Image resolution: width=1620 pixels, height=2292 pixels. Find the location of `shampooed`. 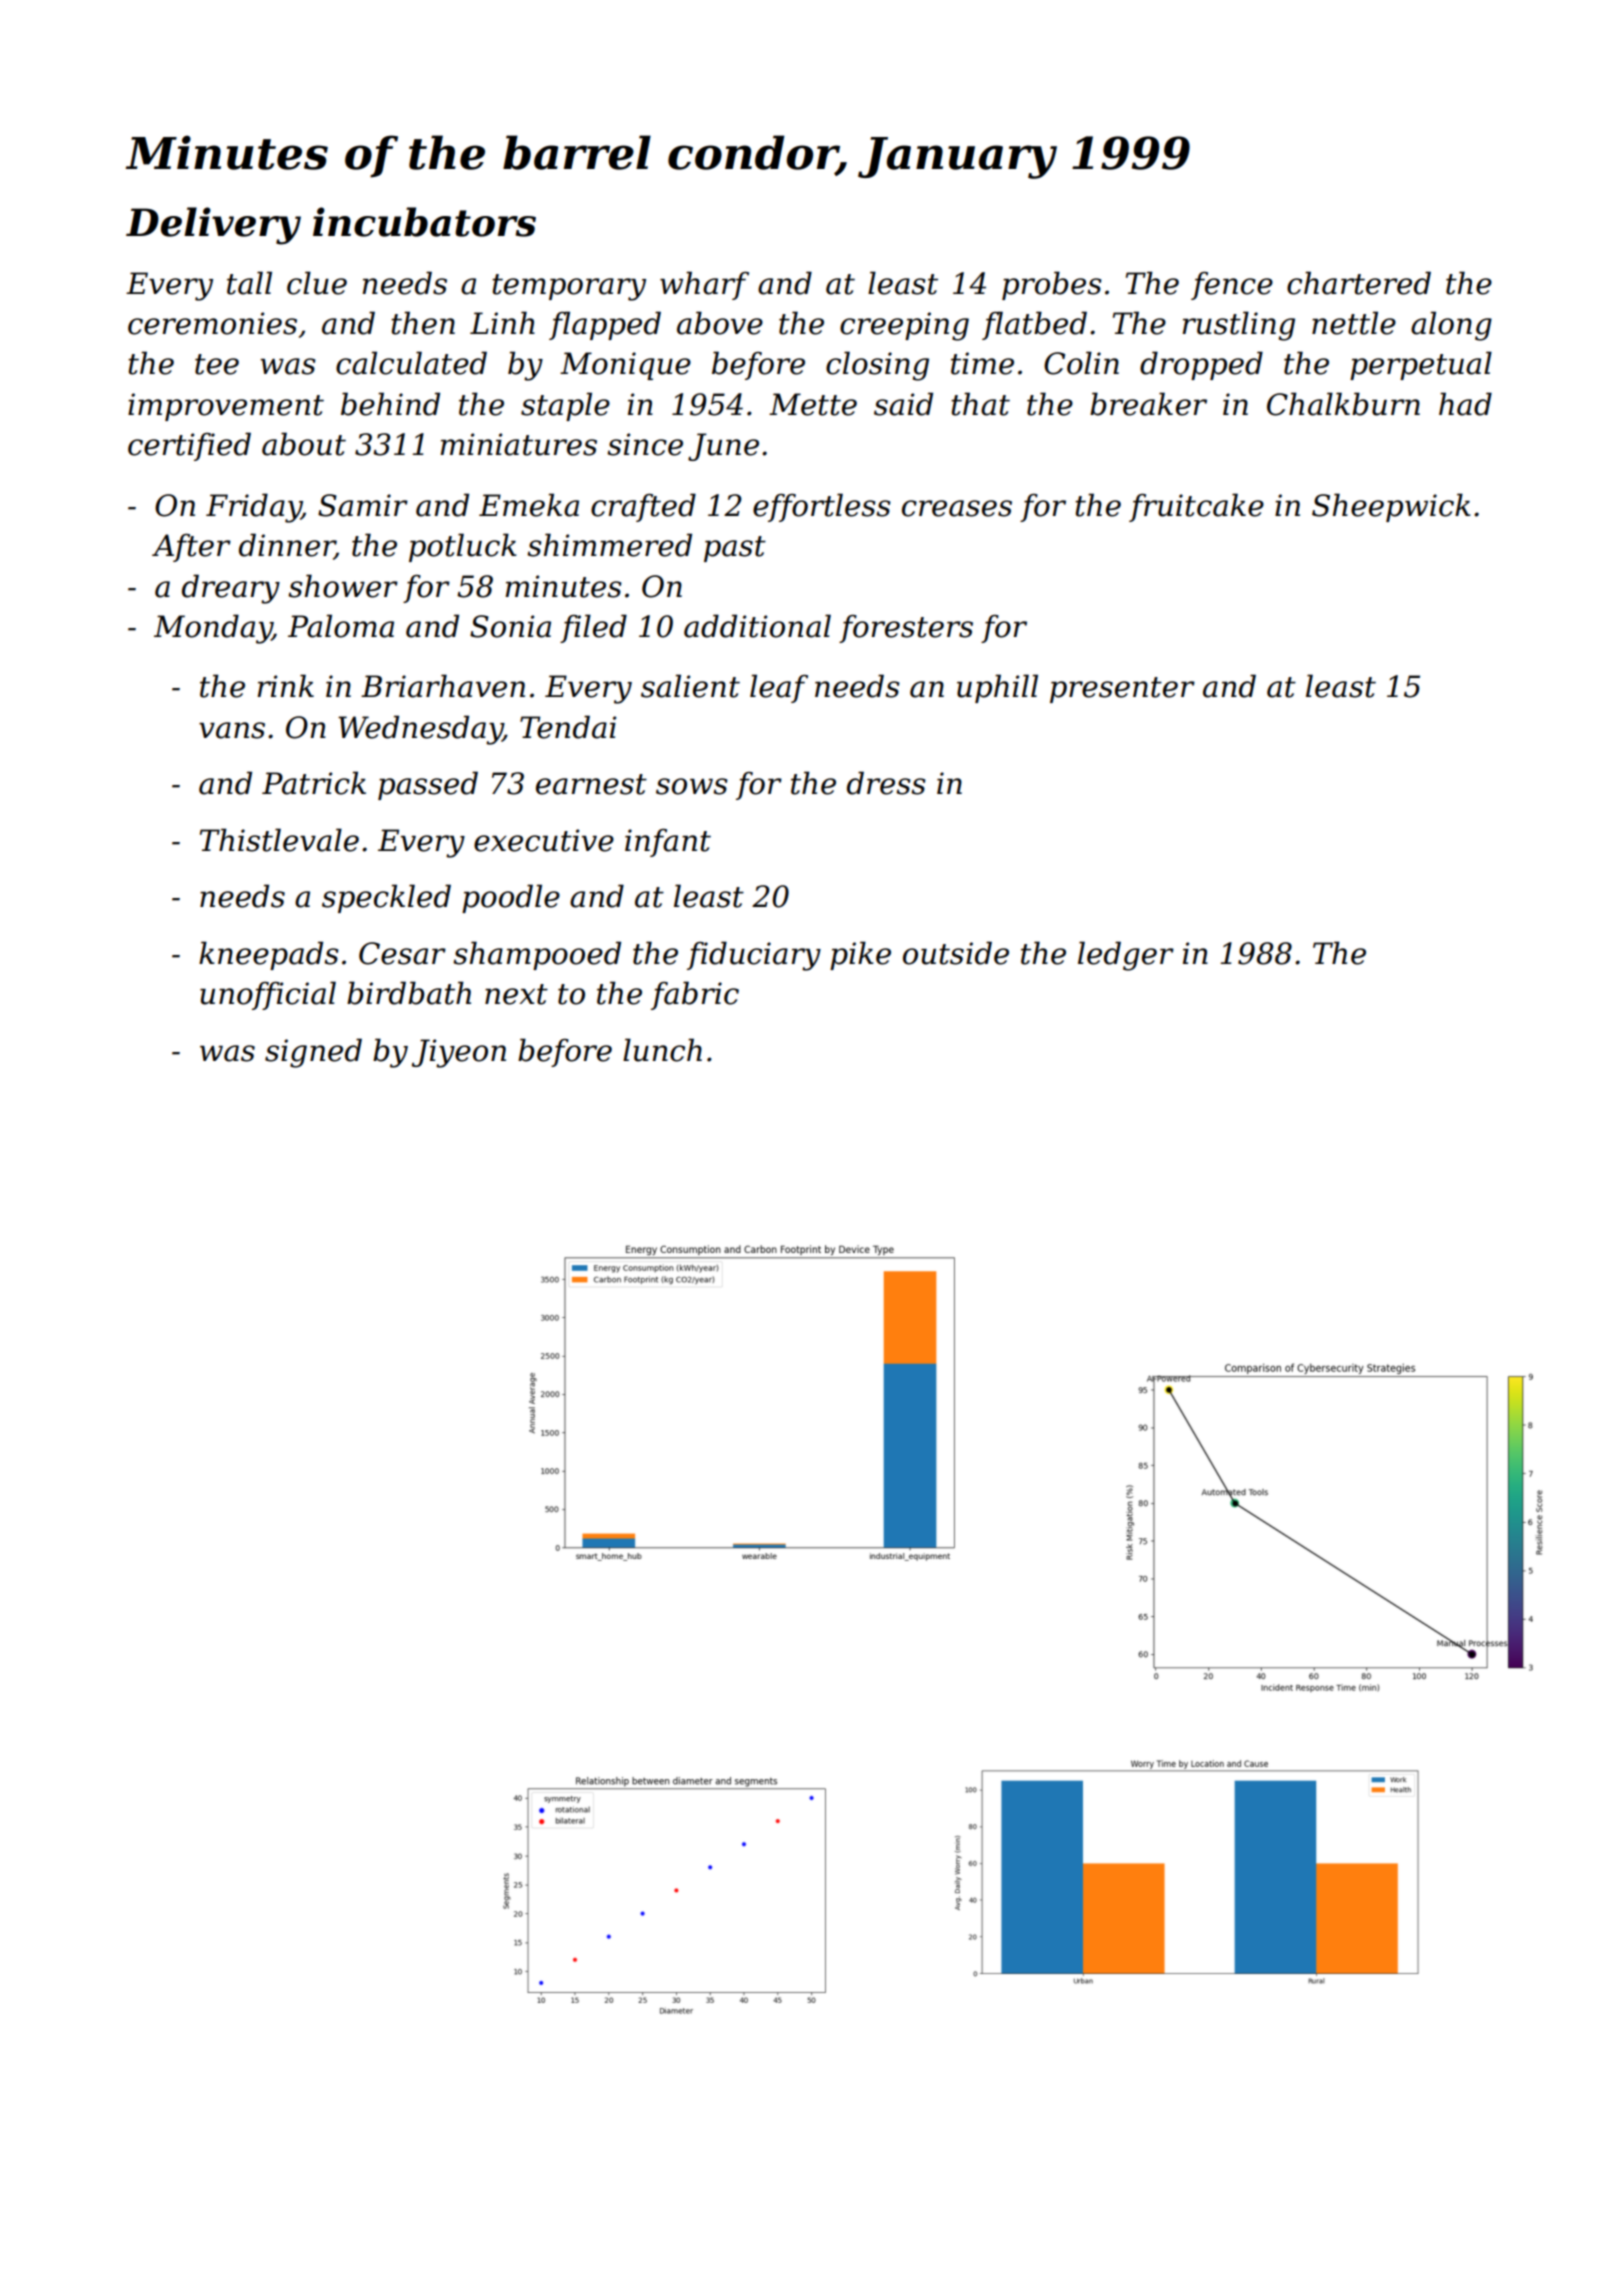

shampooed is located at coordinates (537, 955).
